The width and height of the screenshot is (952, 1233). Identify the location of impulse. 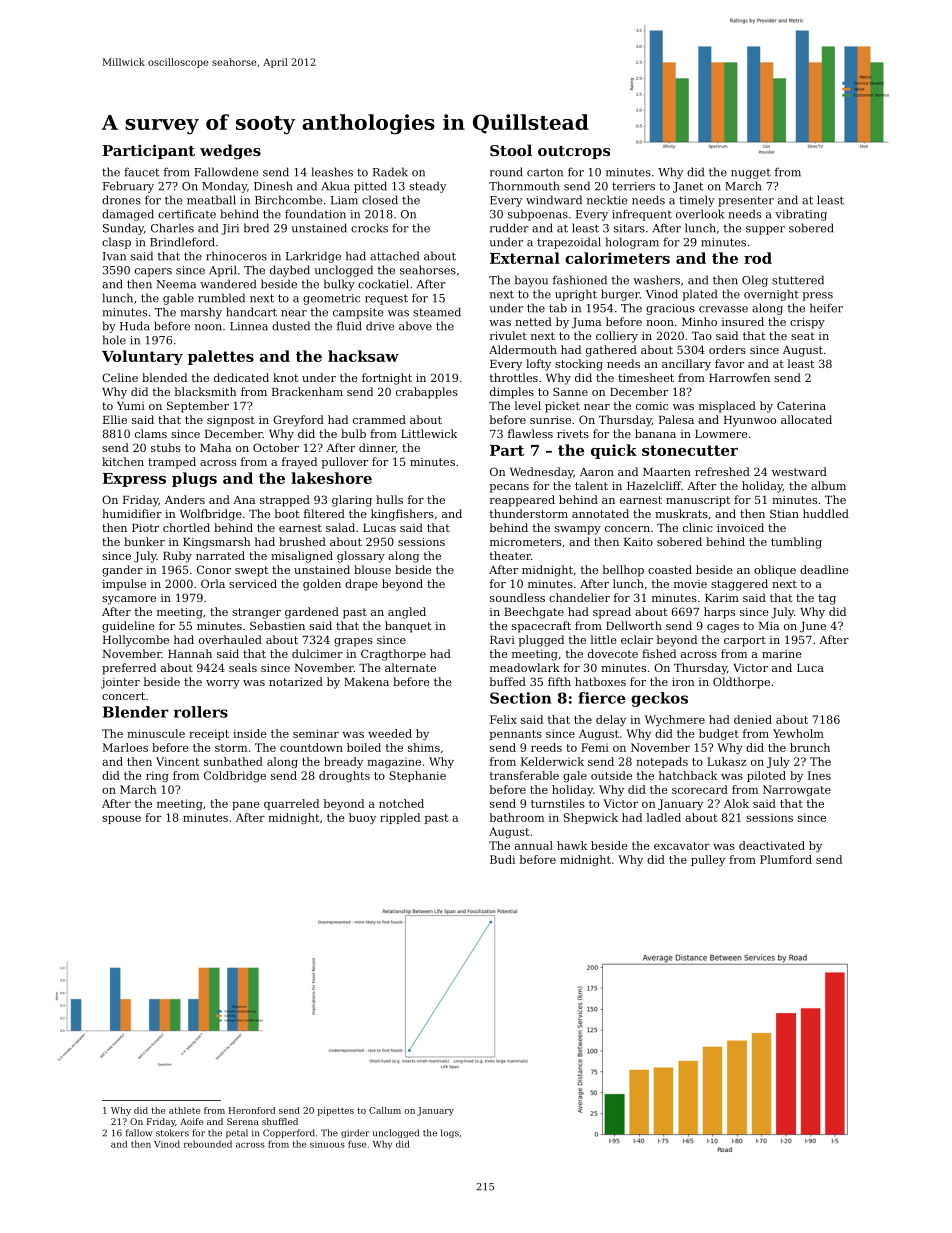
(124, 585).
